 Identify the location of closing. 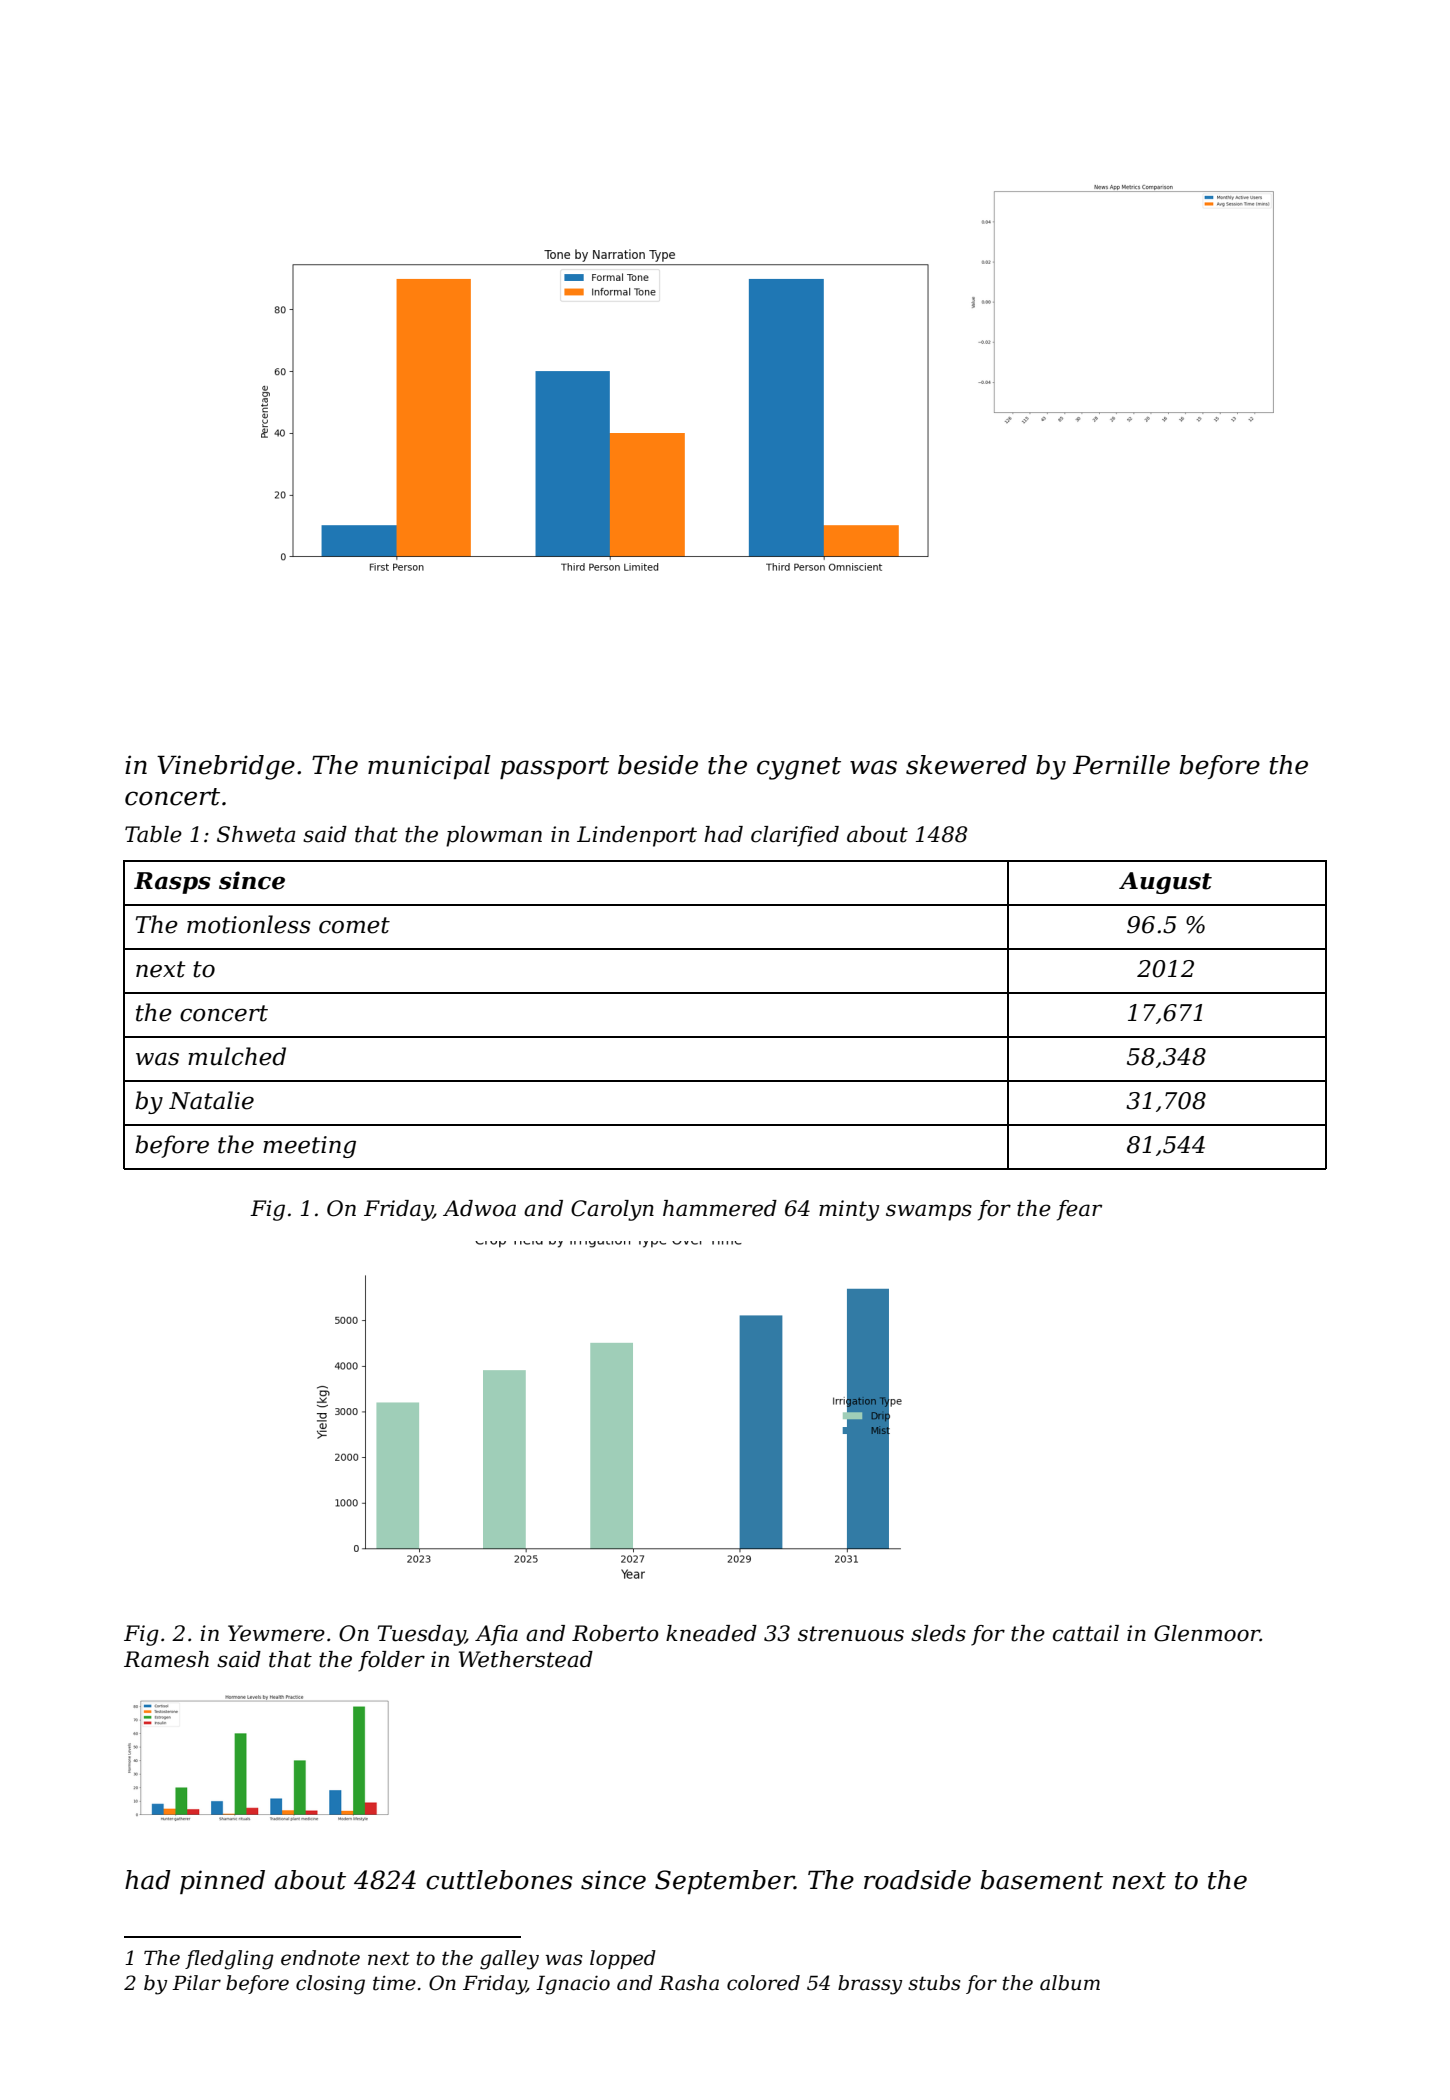
(330, 1985).
